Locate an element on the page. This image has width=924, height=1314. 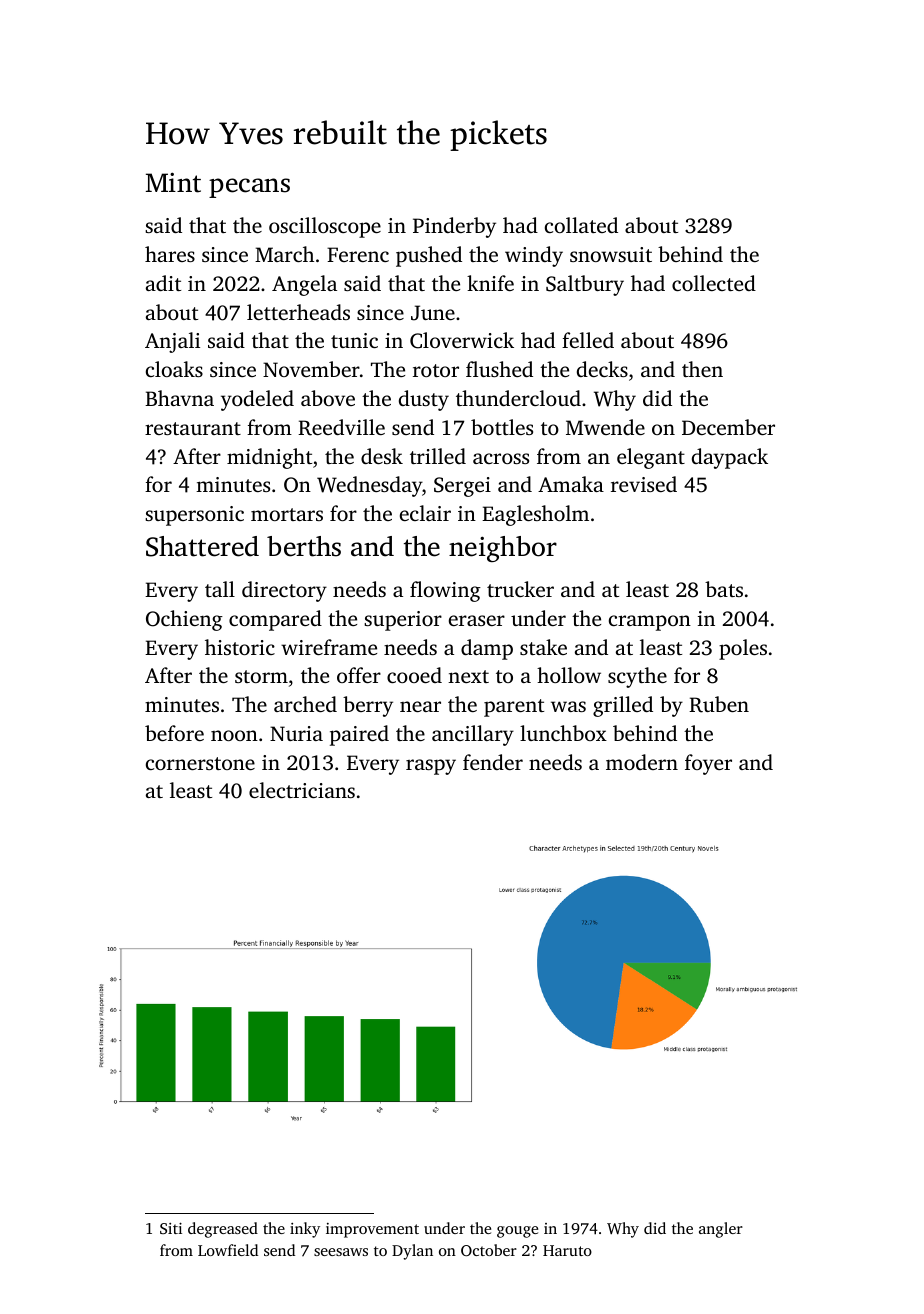
Mint is located at coordinates (173, 182).
